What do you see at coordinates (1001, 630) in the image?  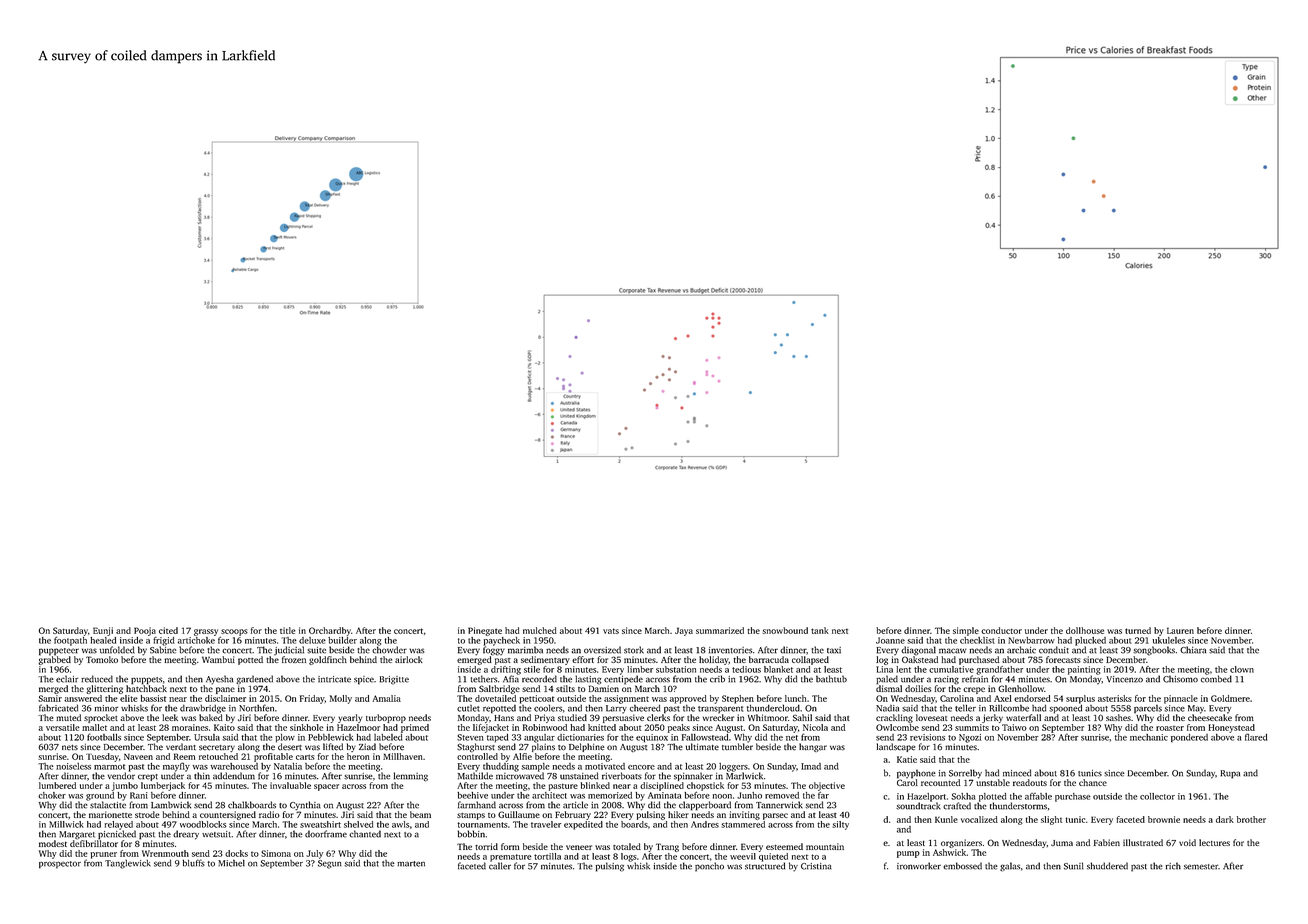 I see `conductor` at bounding box center [1001, 630].
